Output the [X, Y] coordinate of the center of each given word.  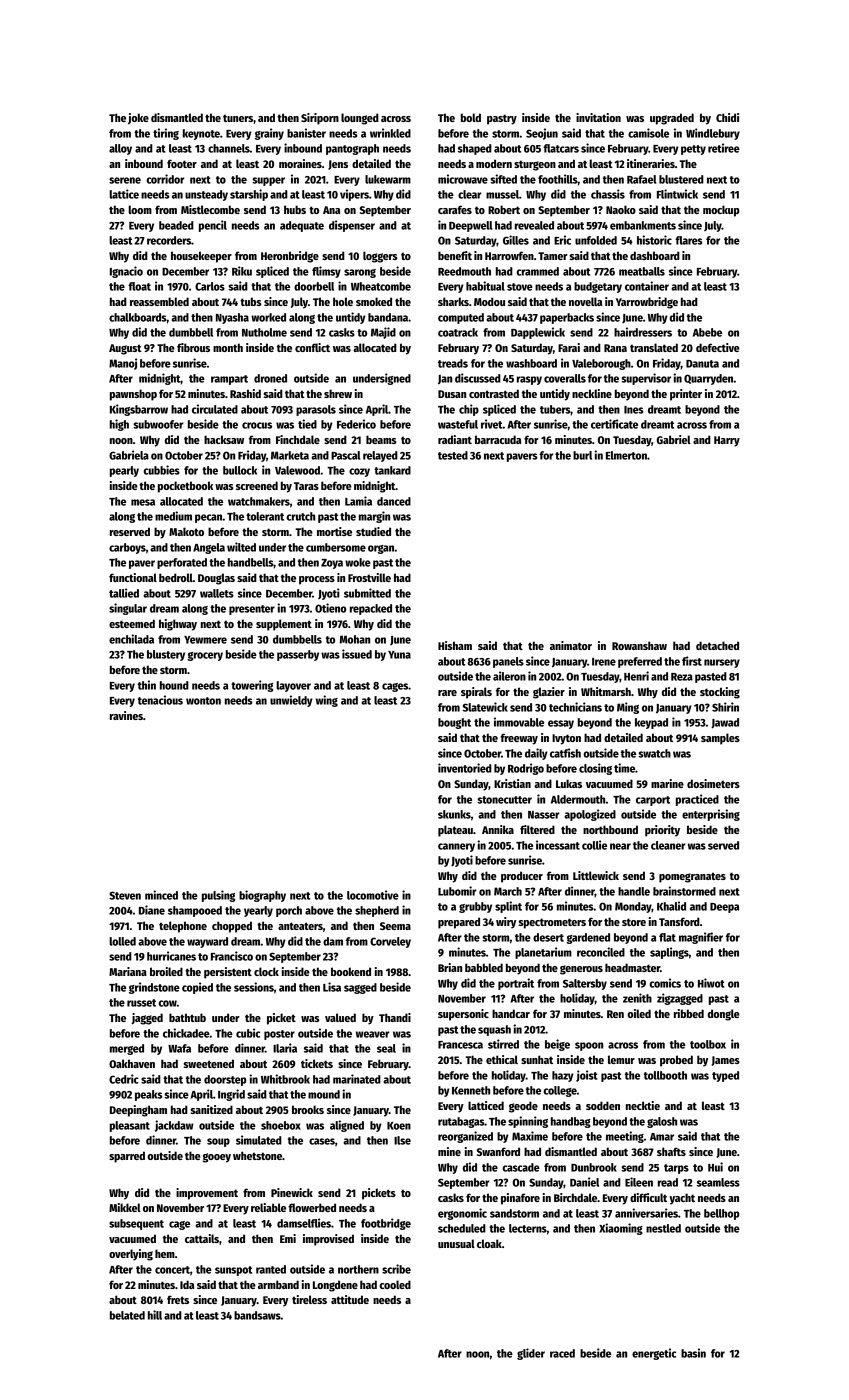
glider [531, 1354]
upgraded [672, 119]
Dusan [452, 394]
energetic [654, 1354]
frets [178, 1299]
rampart [229, 380]
